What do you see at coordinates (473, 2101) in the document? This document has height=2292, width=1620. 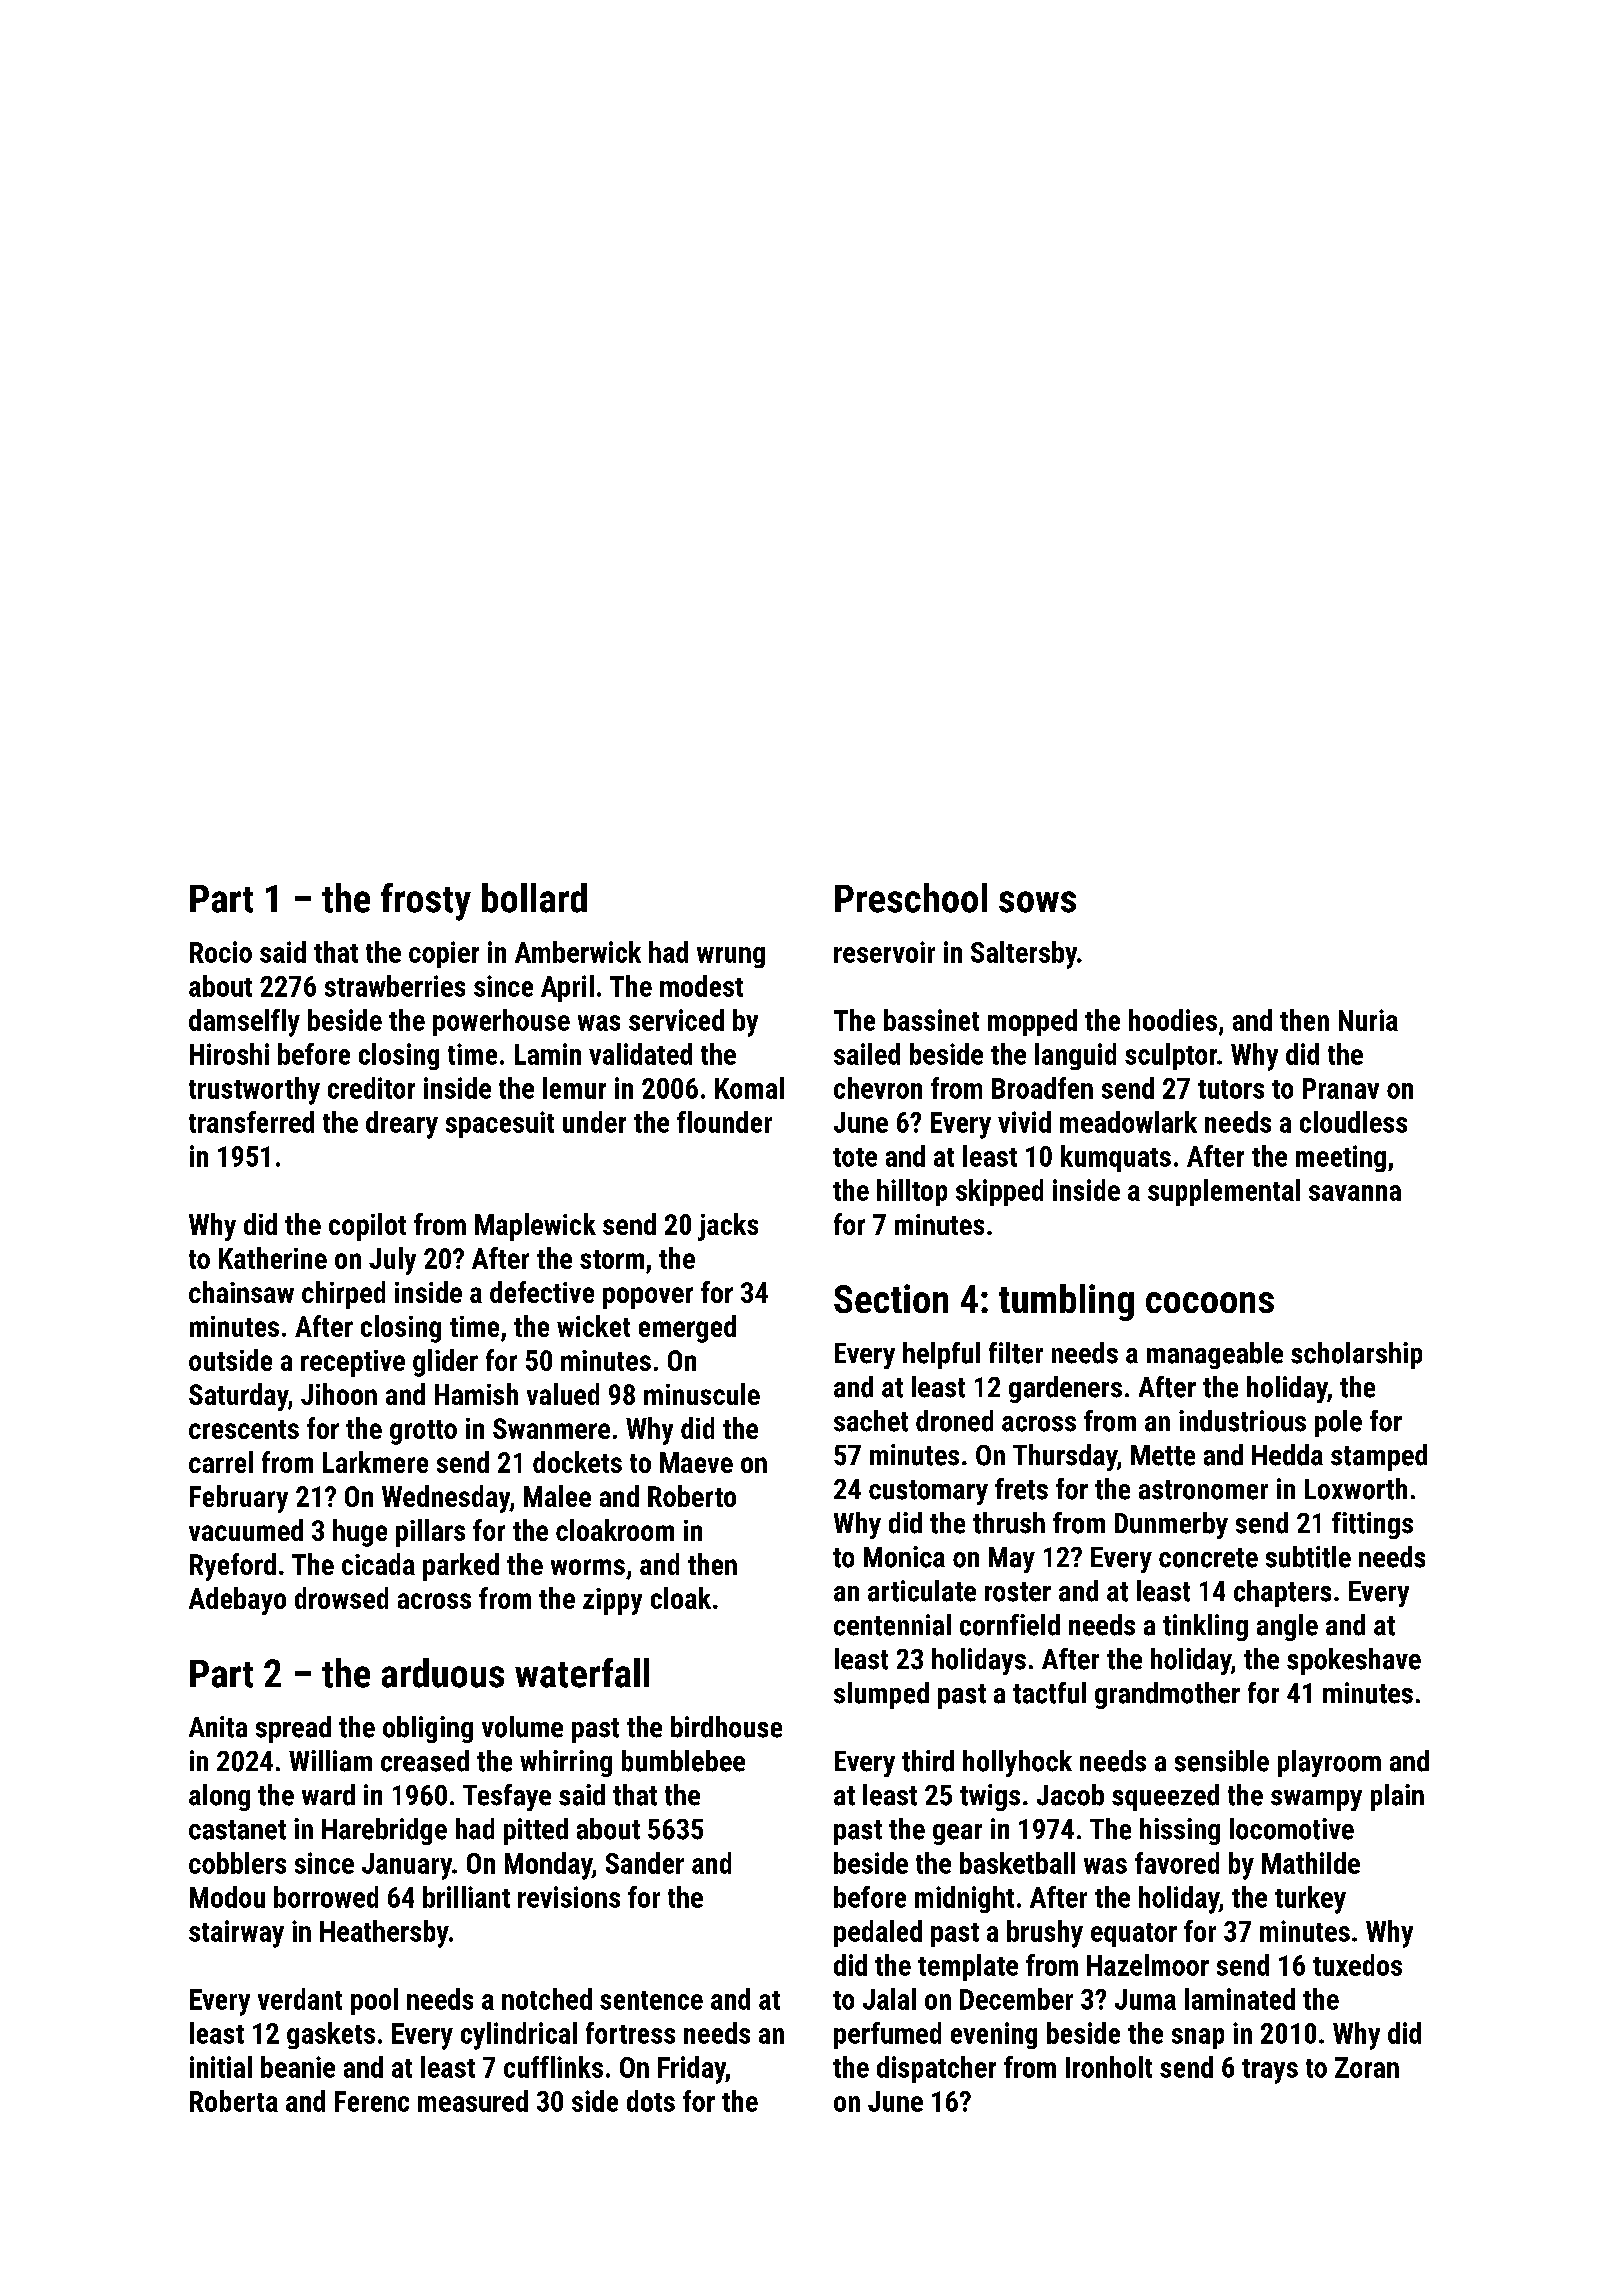 I see `measured` at bounding box center [473, 2101].
